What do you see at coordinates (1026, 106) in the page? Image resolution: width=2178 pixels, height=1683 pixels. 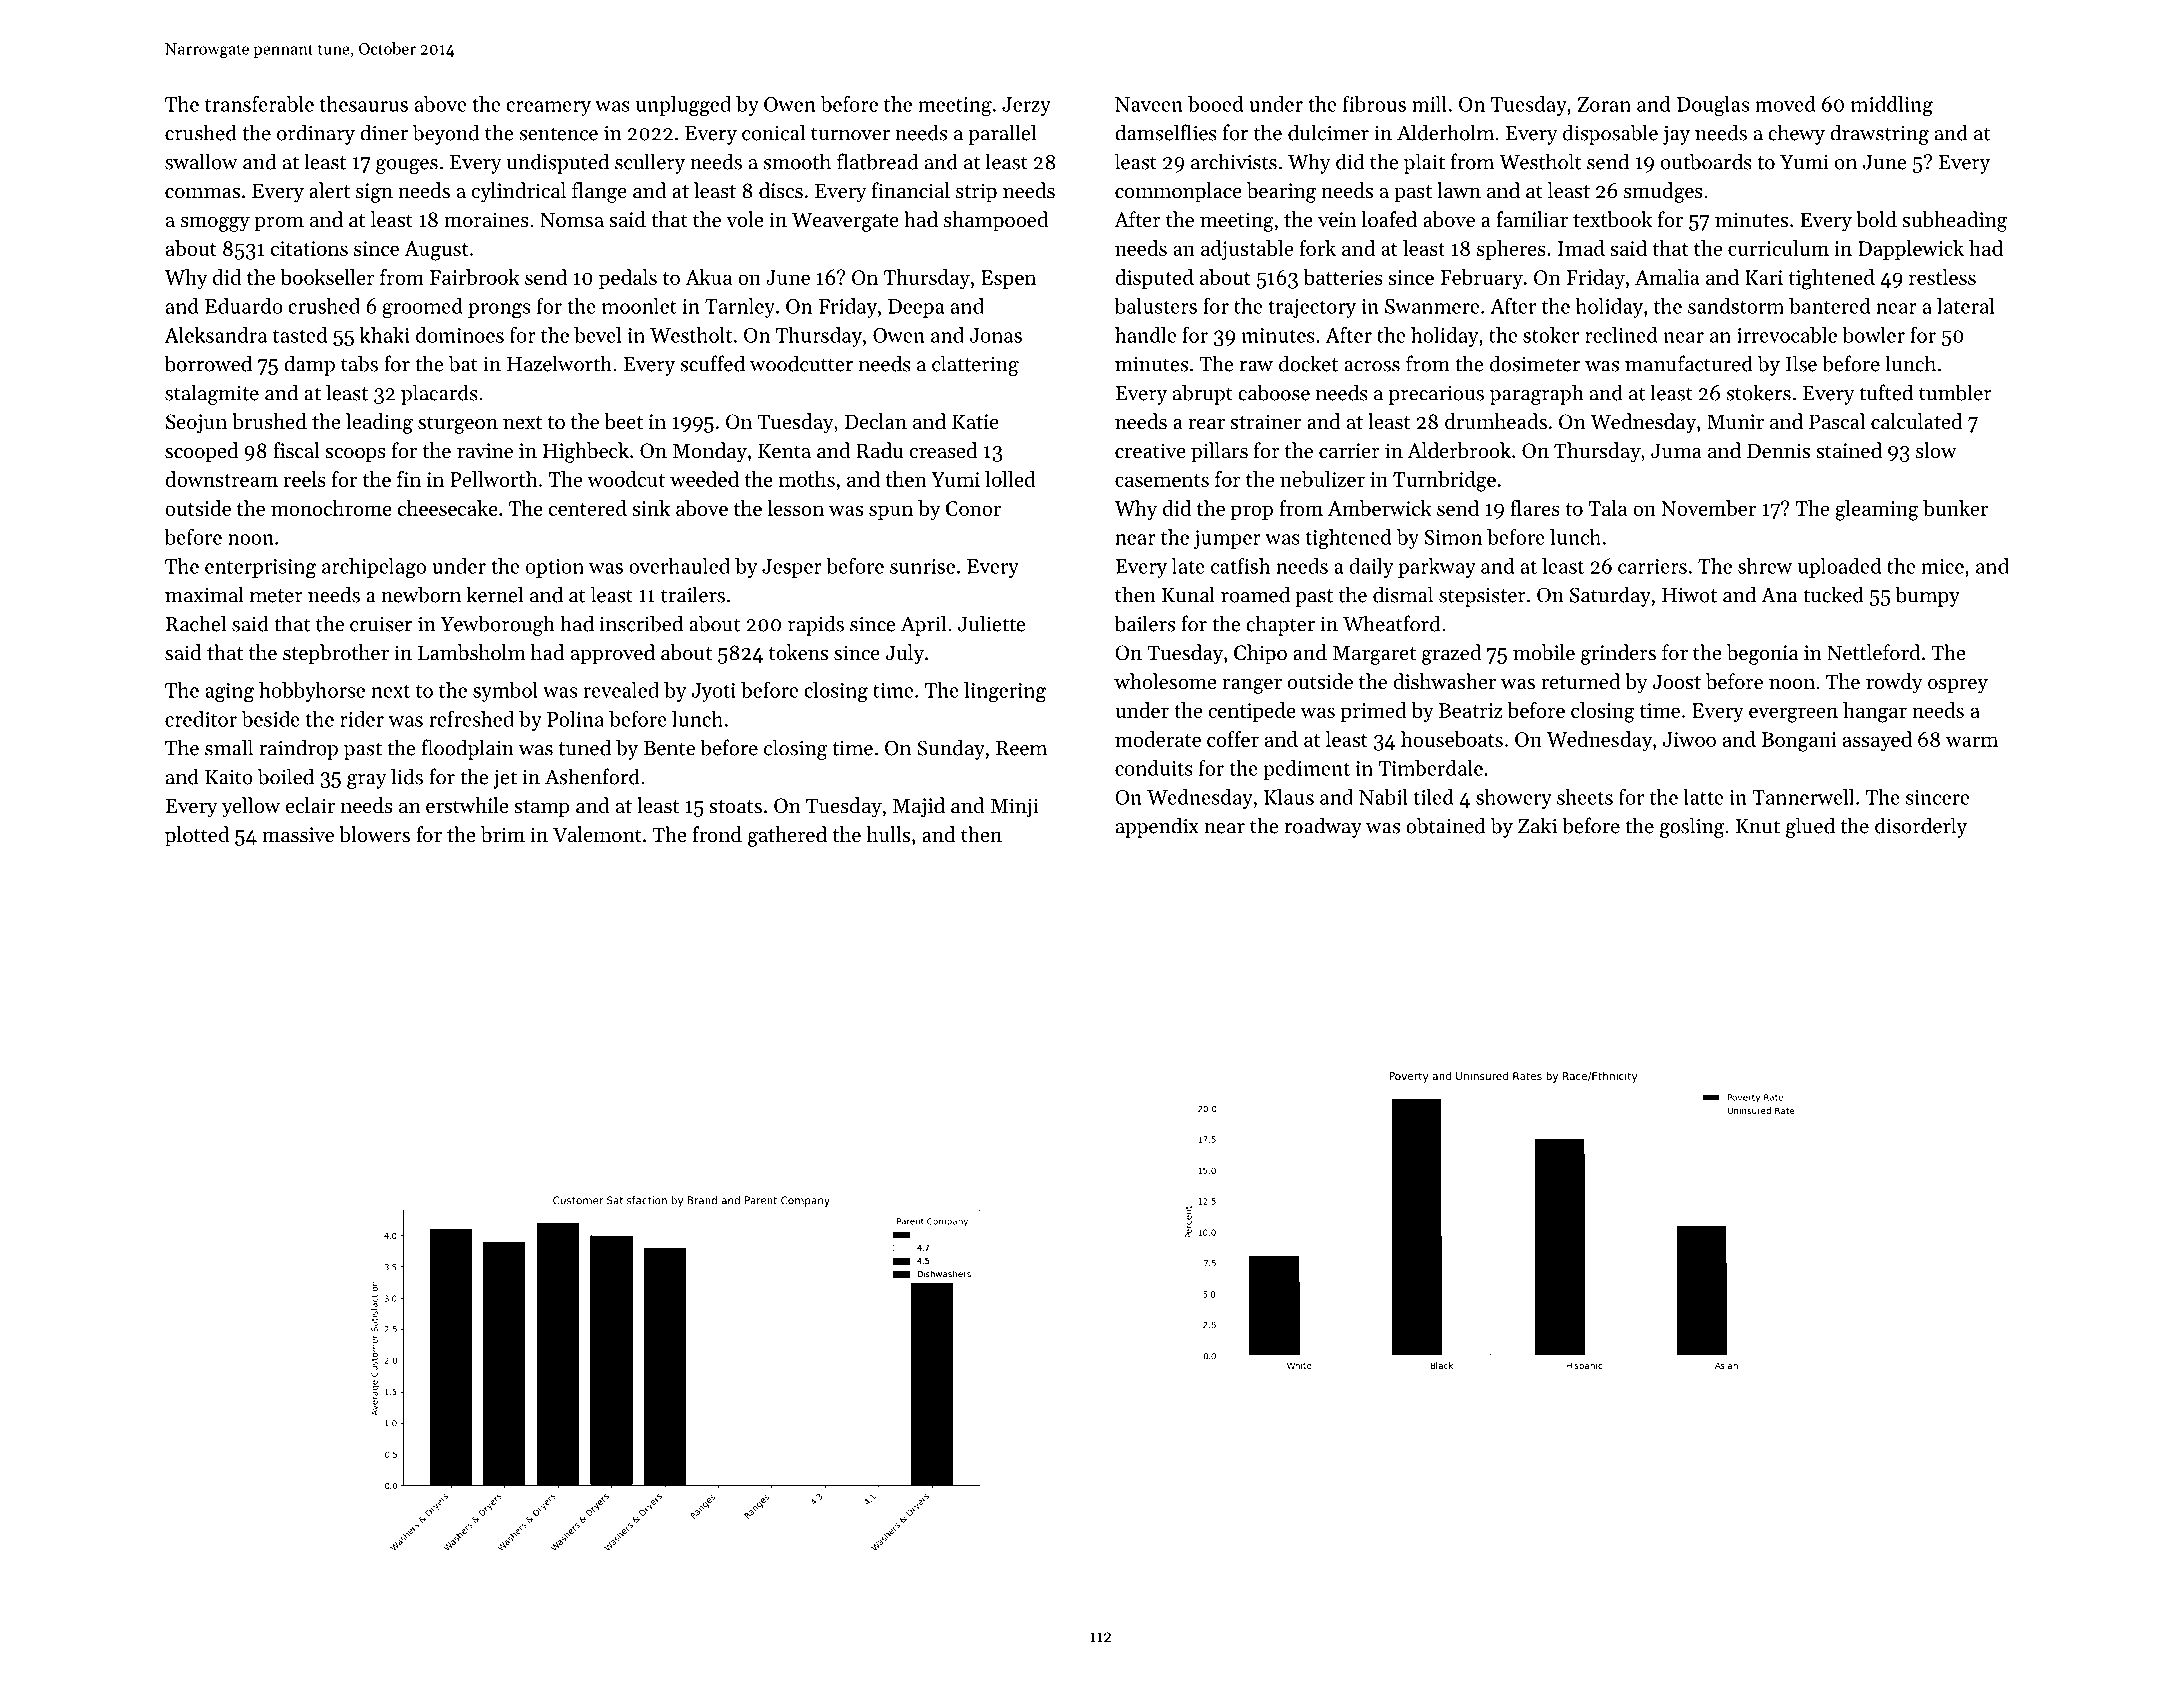 I see `Jerzy` at bounding box center [1026, 106].
